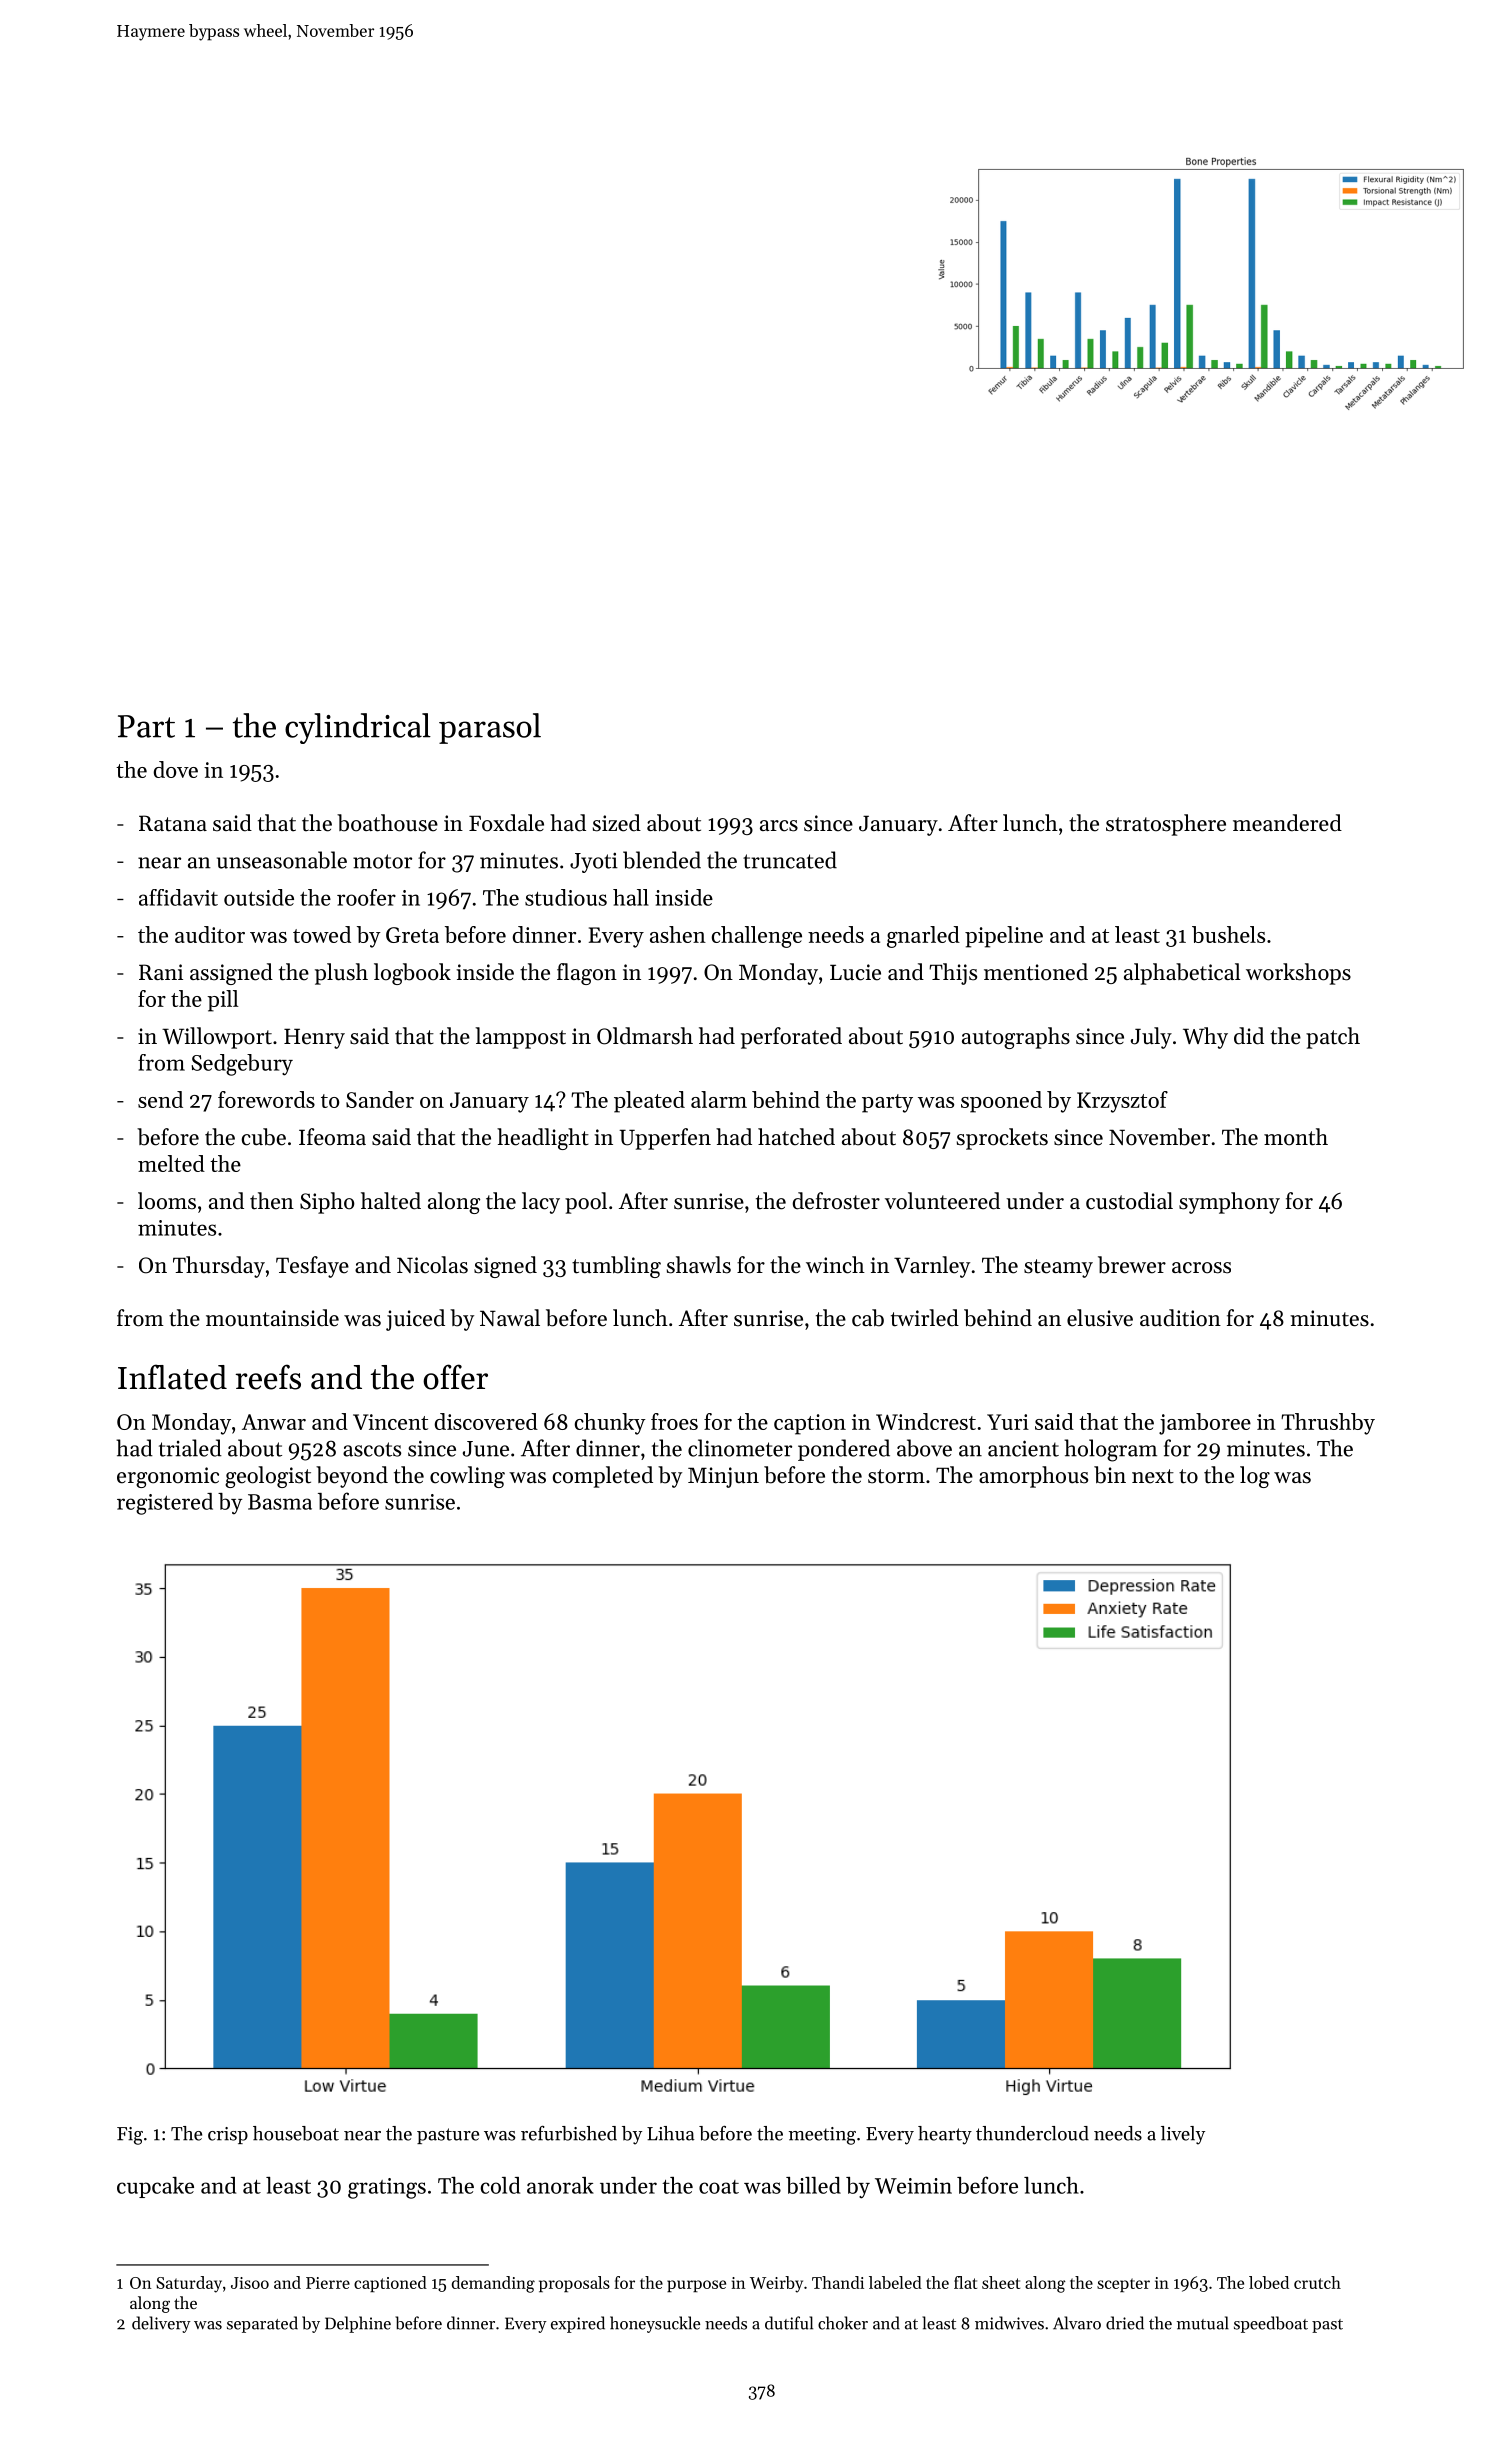  I want to click on Nawal, so click(510, 1317).
